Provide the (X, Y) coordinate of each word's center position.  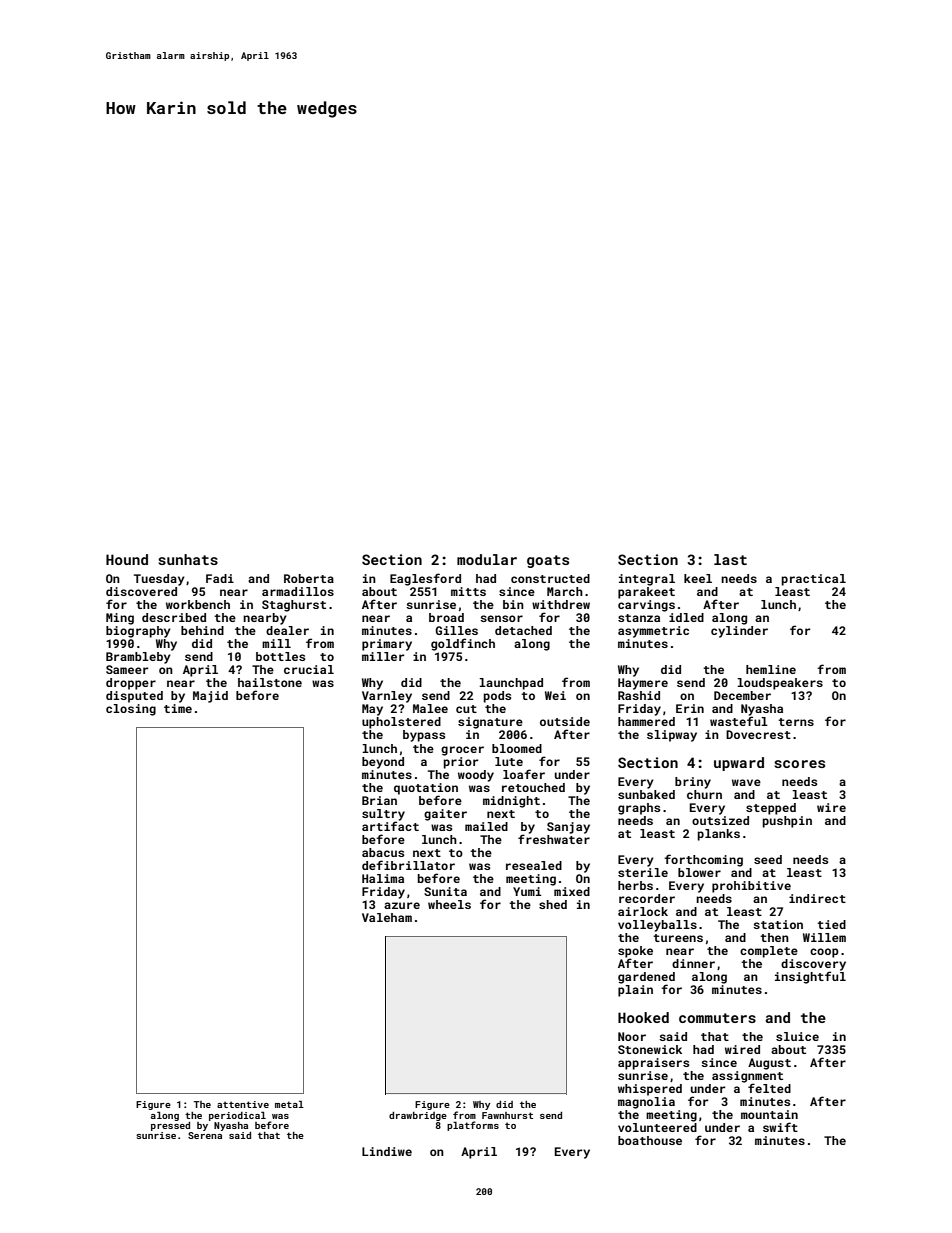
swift (780, 1127)
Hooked (643, 1017)
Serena (205, 1135)
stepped (771, 809)
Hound (127, 559)
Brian (379, 800)
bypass (424, 736)
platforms (473, 1126)
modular (487, 559)
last (730, 559)
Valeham (387, 917)
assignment (747, 1077)
